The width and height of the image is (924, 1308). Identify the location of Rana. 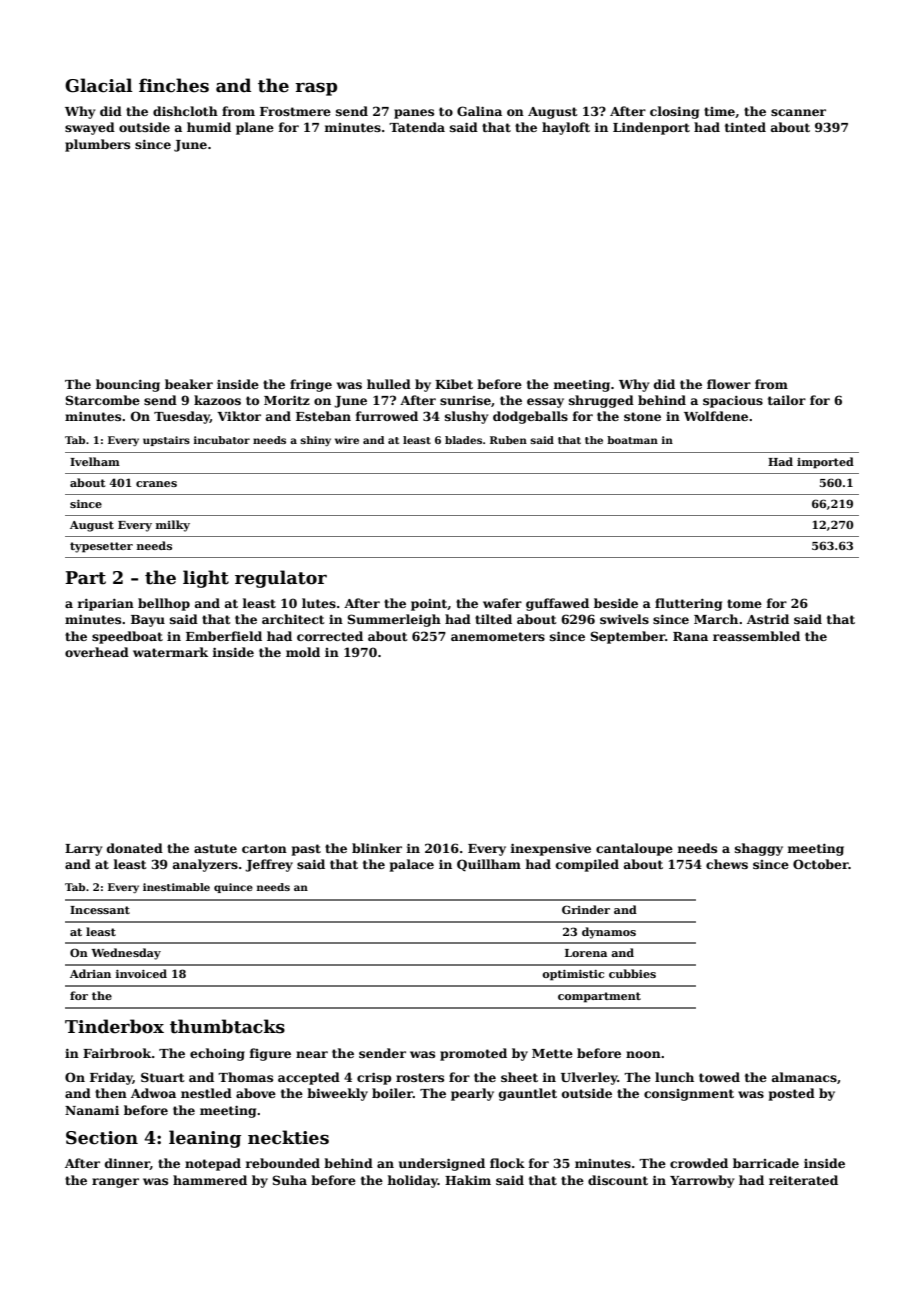
(690, 636).
